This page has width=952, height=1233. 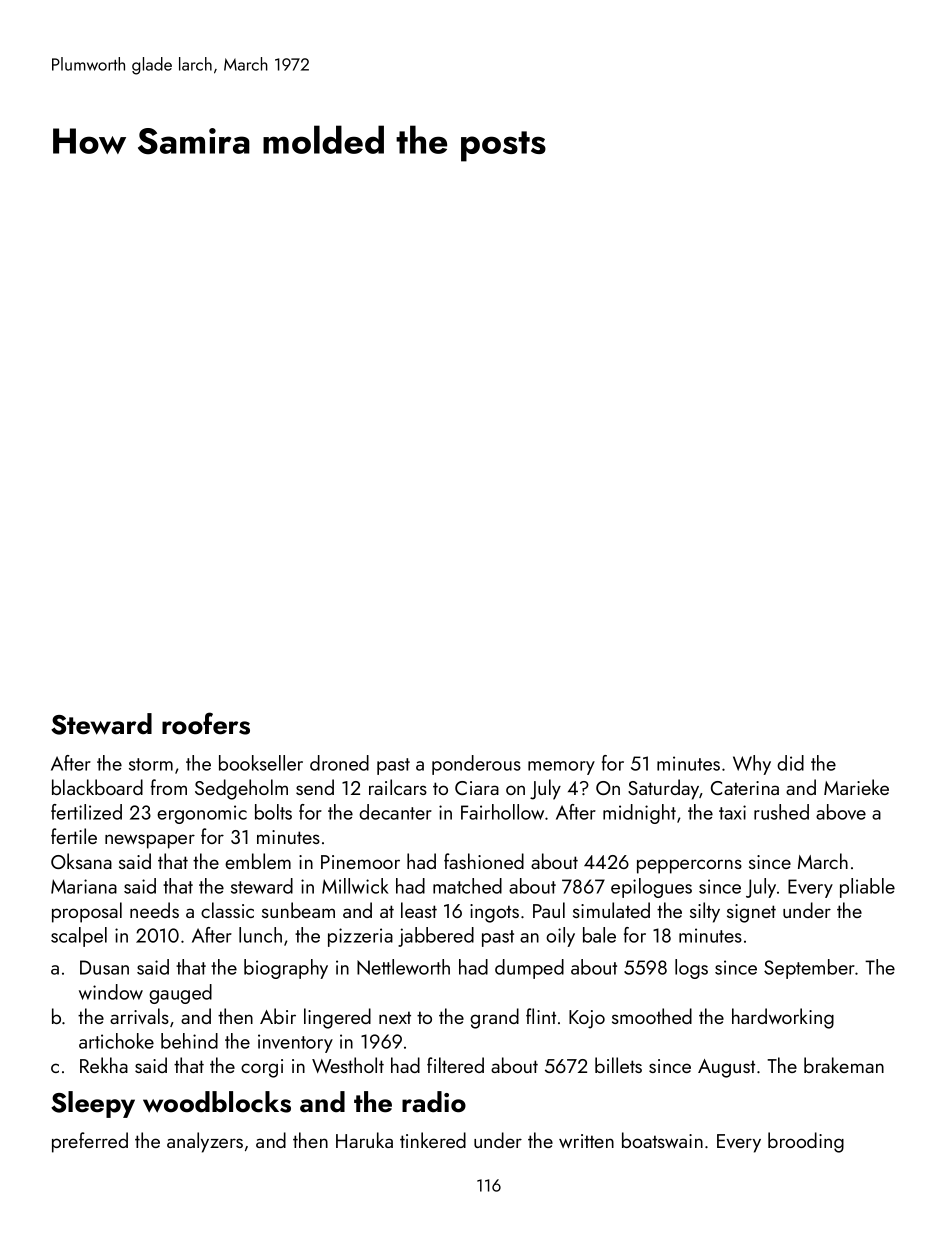 What do you see at coordinates (529, 969) in the page?
I see `dumped` at bounding box center [529, 969].
